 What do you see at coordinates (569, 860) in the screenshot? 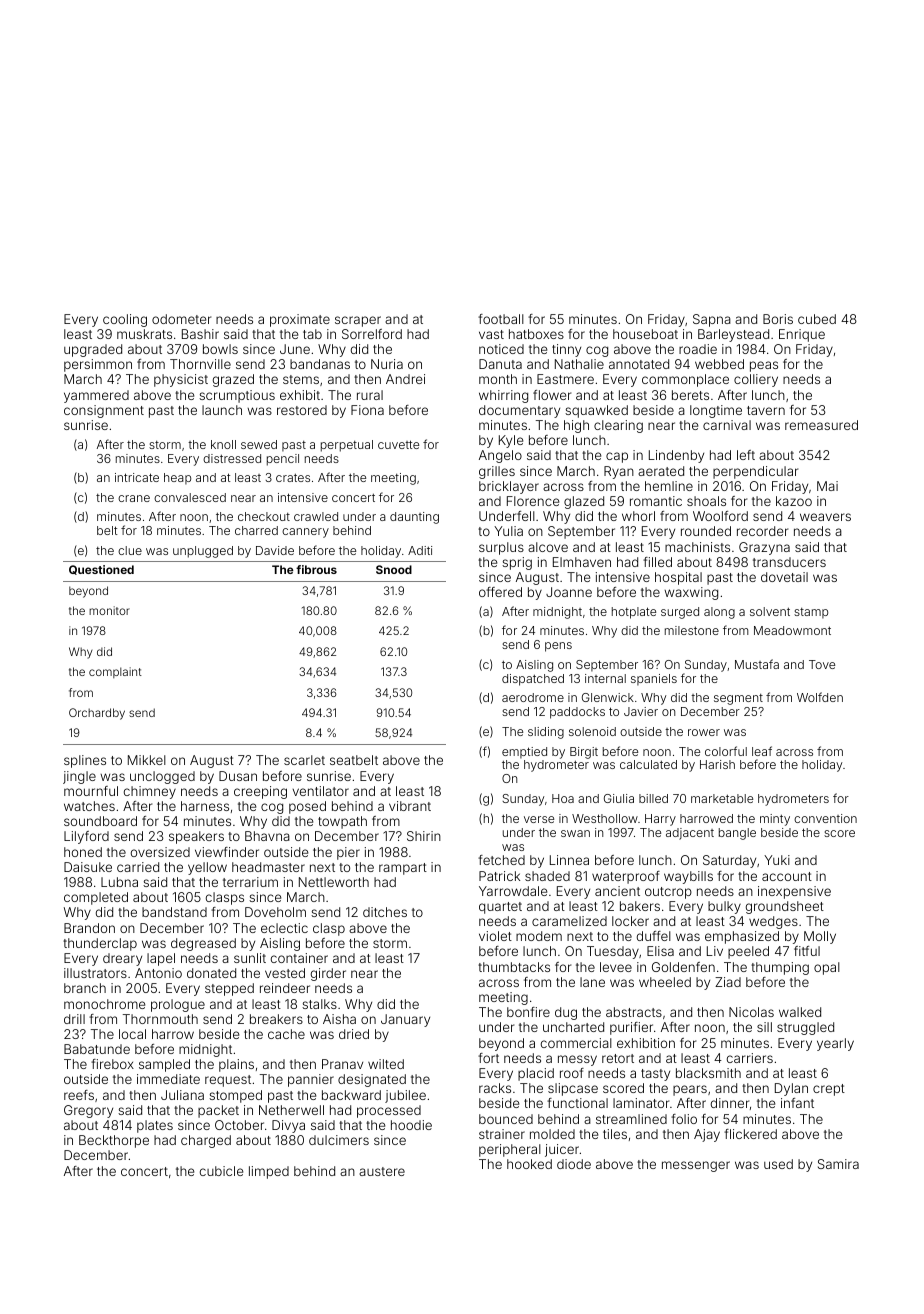
I see `Linnea` at bounding box center [569, 860].
